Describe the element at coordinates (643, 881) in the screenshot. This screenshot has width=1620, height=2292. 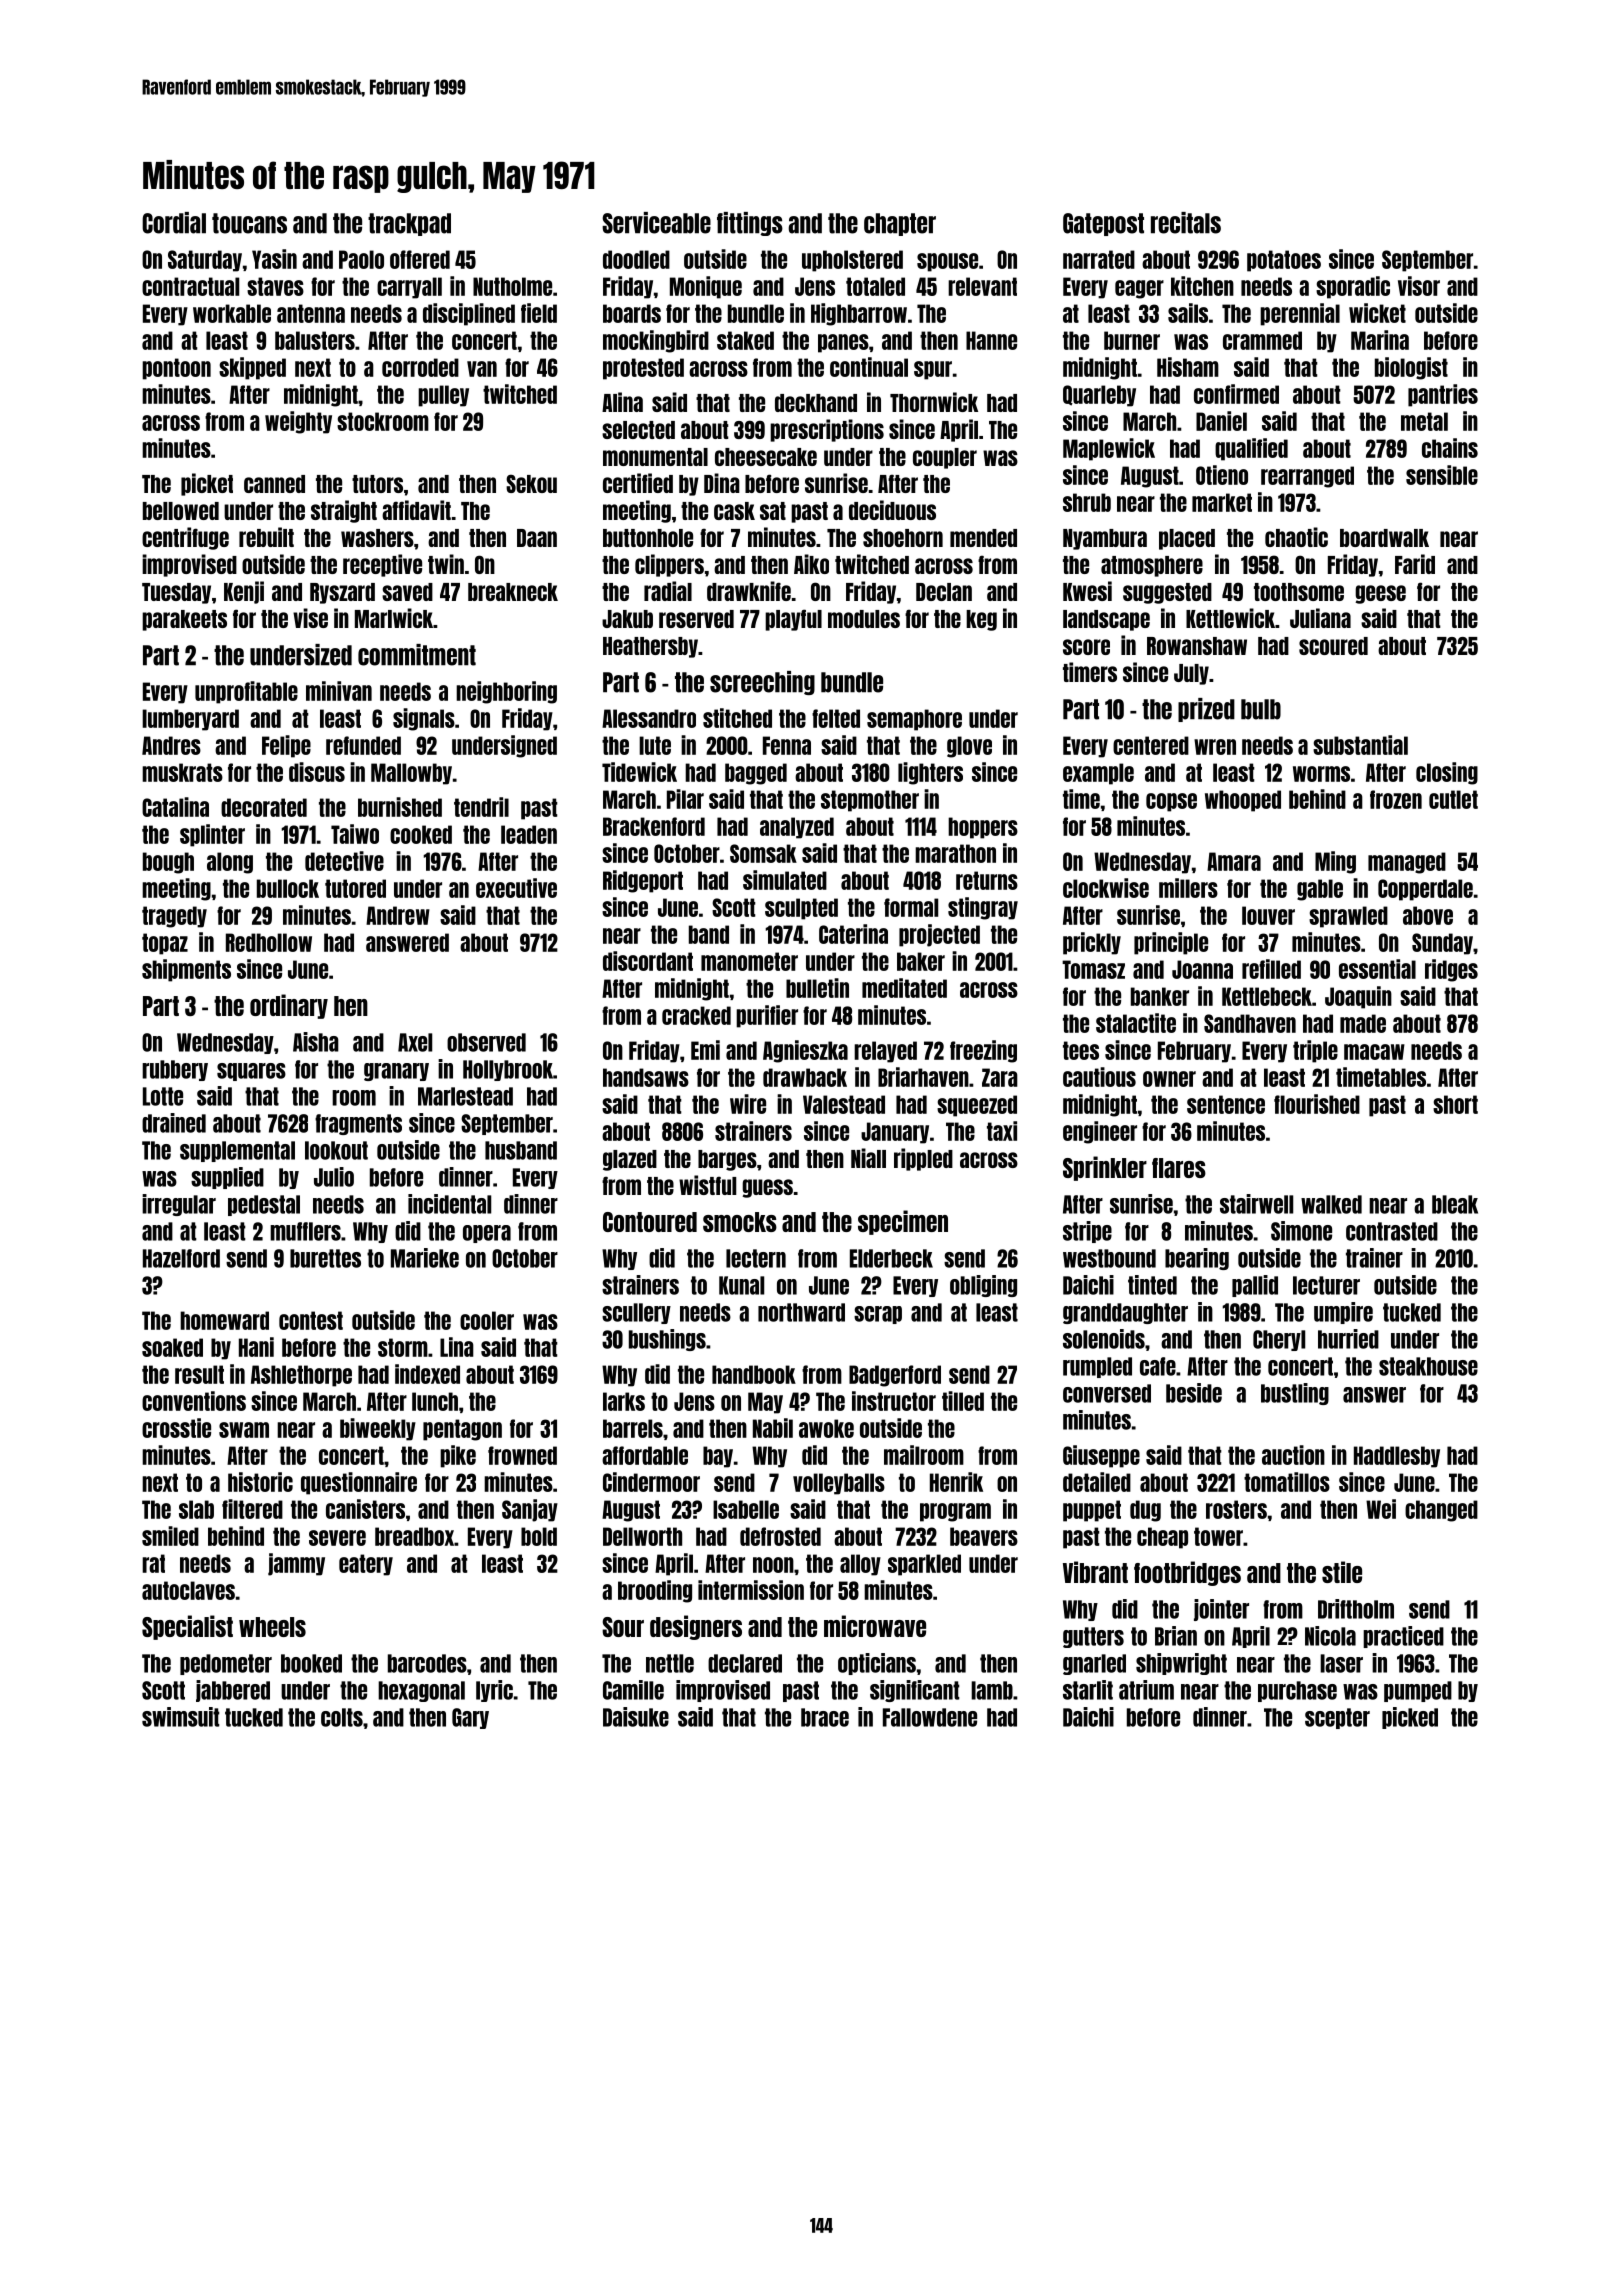
I see `Ridgeport` at that location.
